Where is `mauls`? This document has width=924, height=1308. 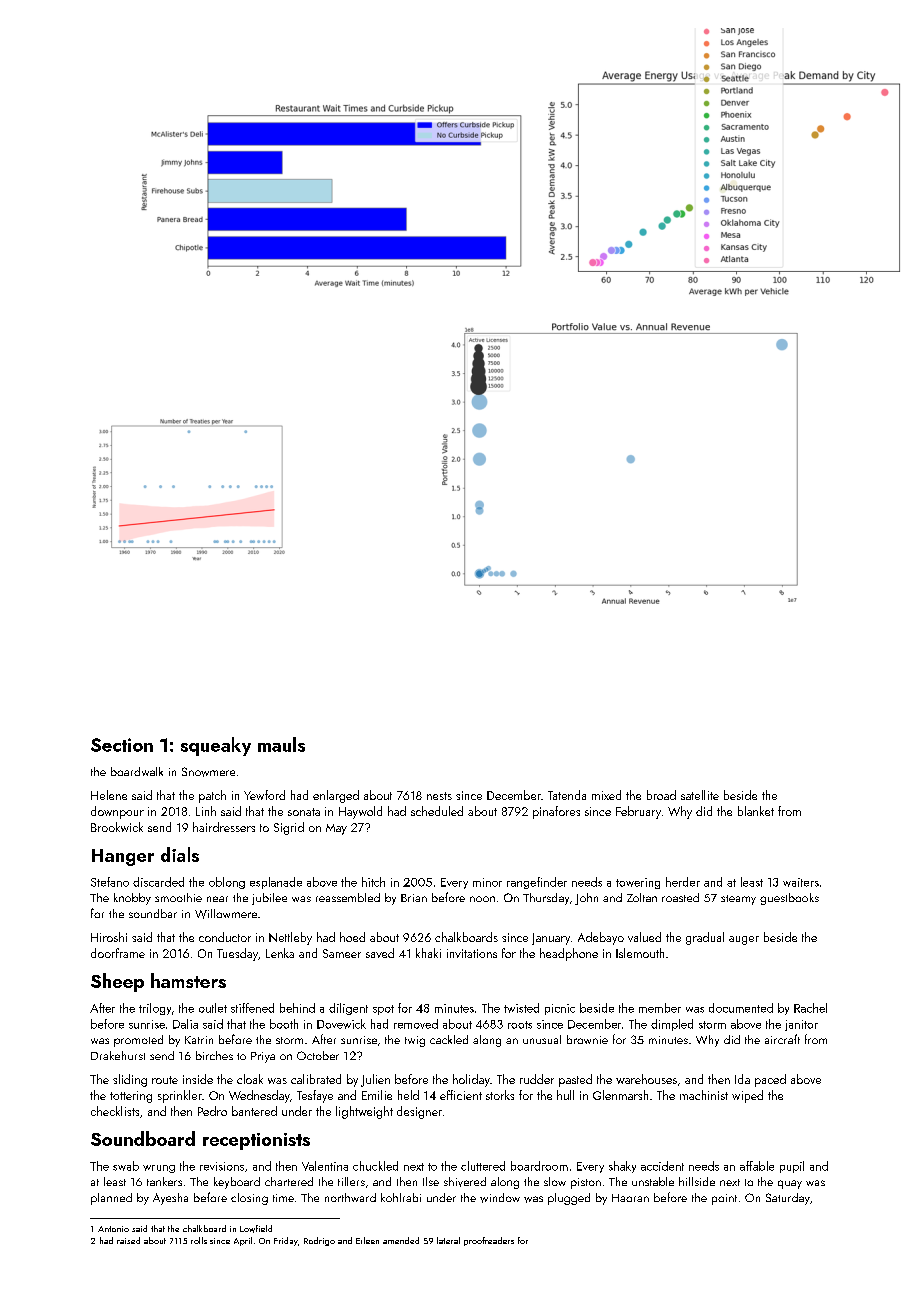 mauls is located at coordinates (281, 744).
